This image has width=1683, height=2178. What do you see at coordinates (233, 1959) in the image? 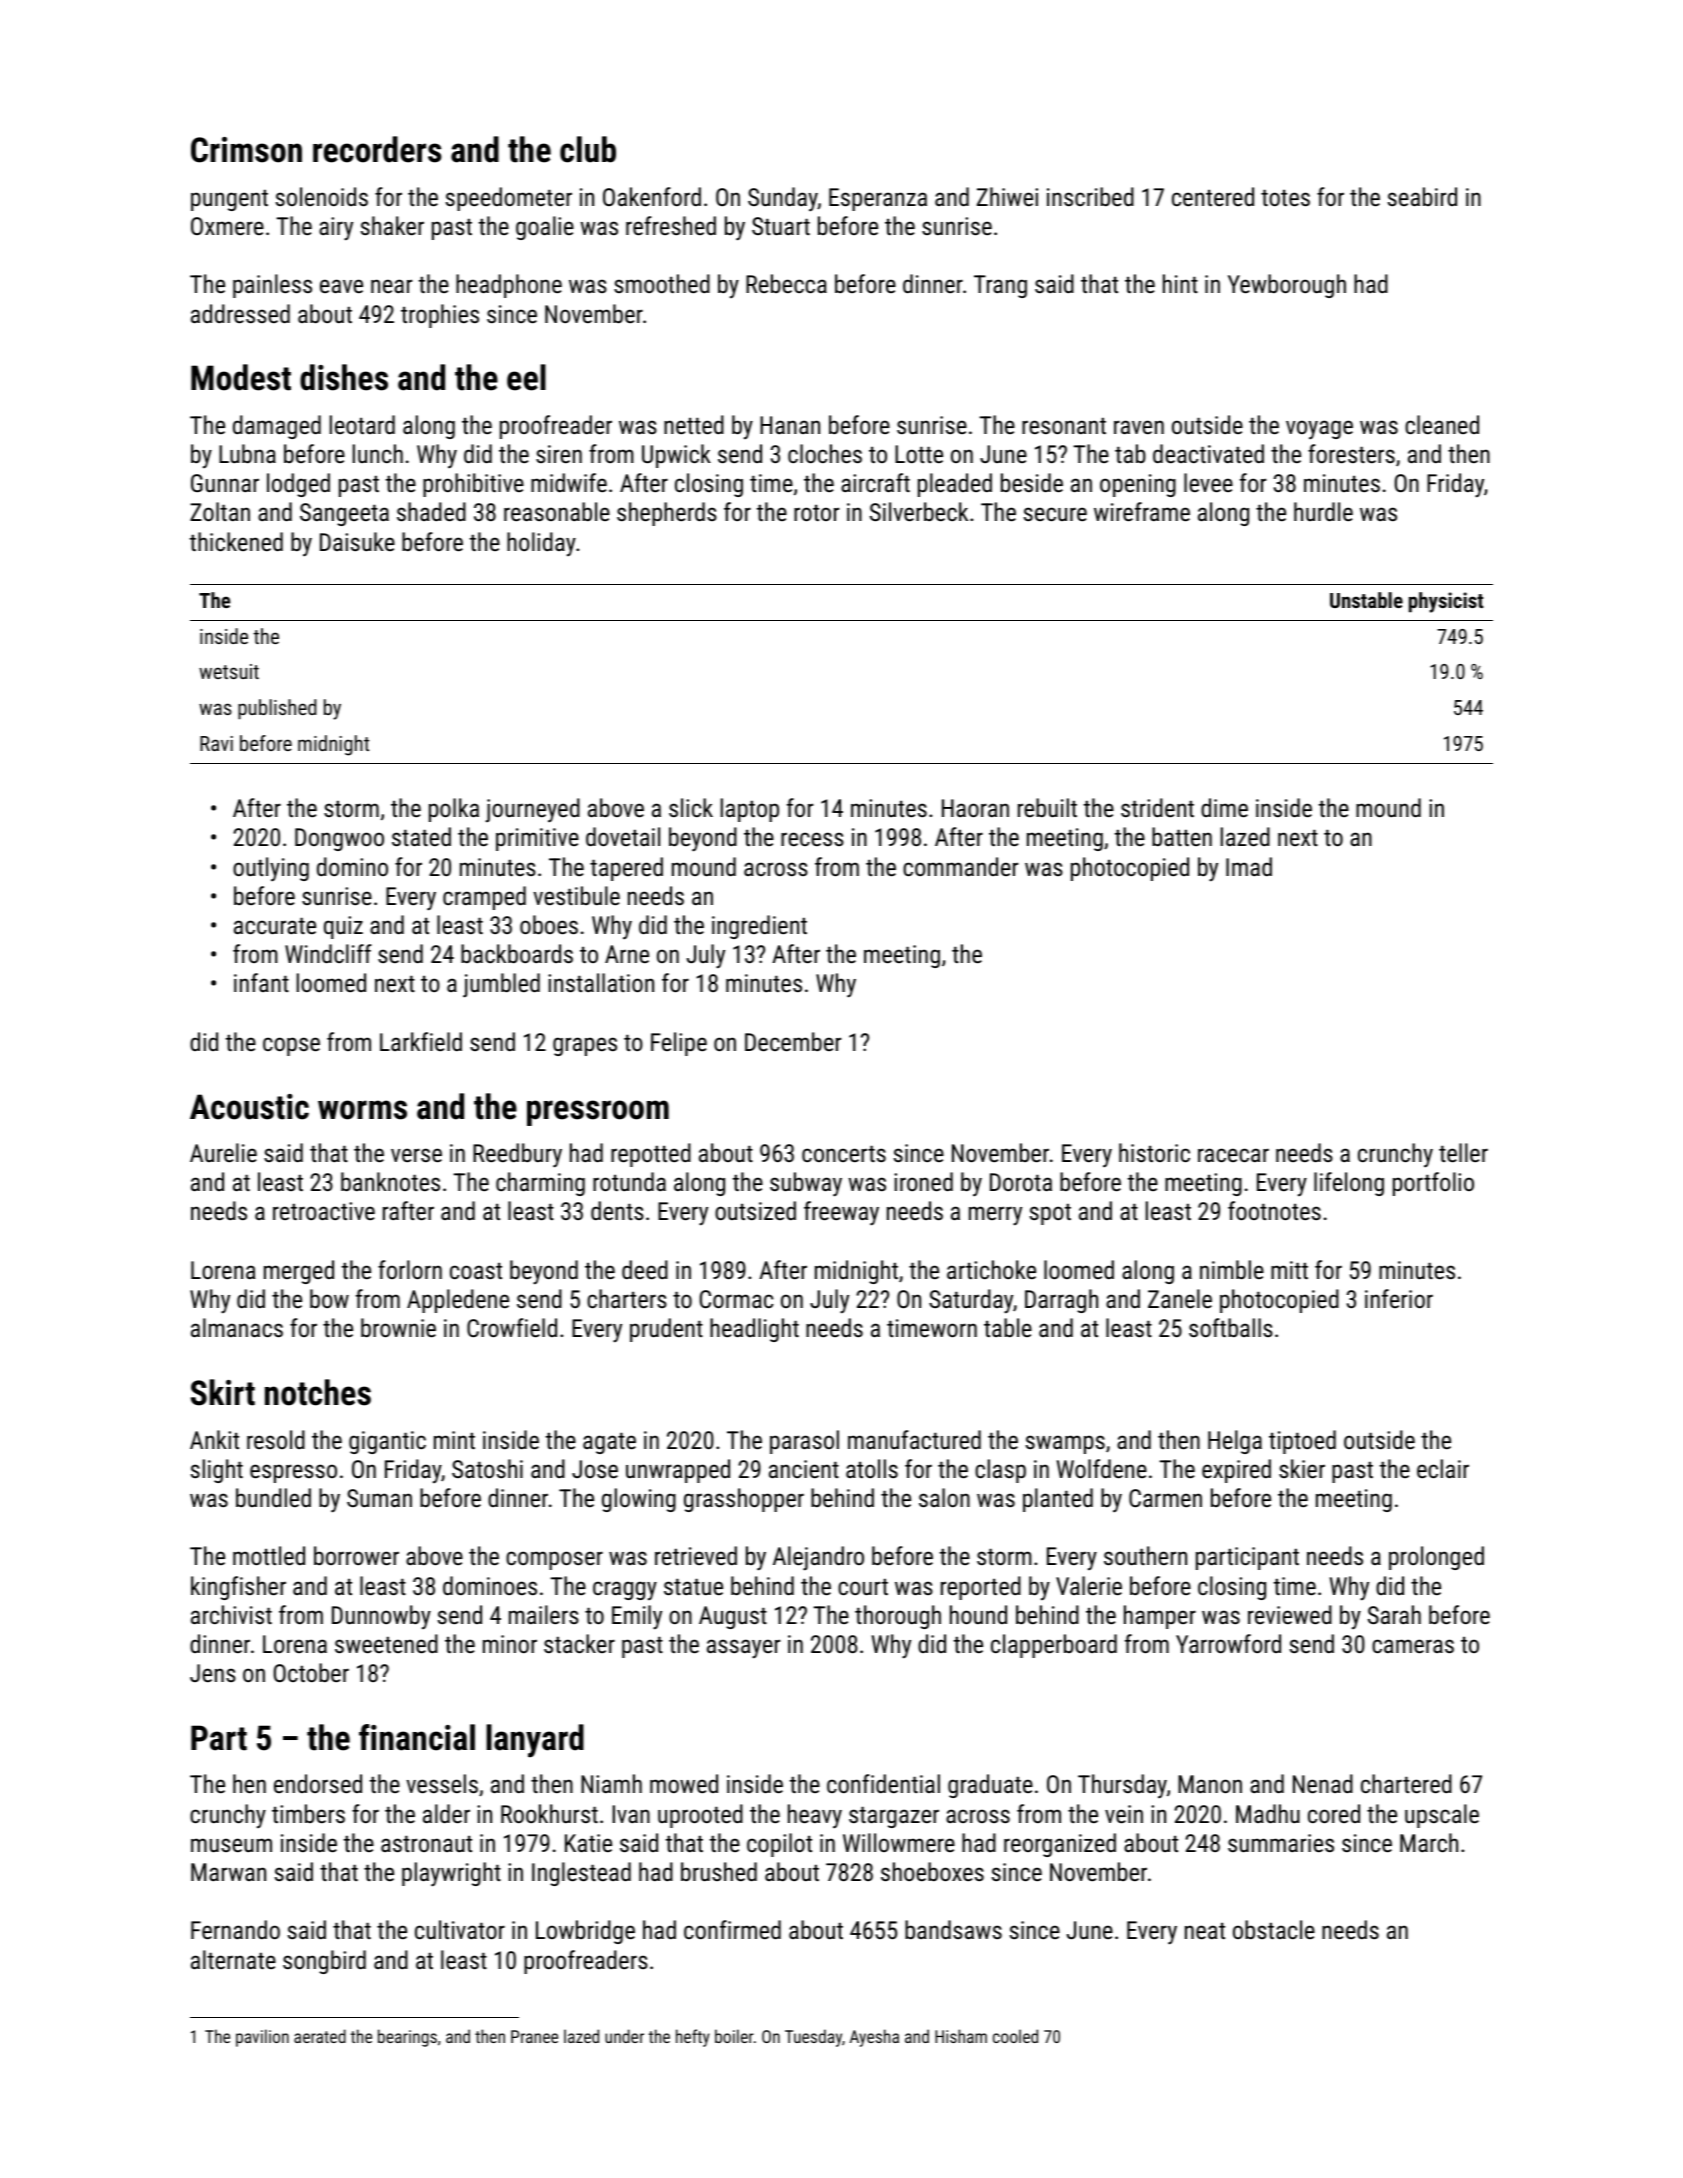
I see `alternate` at bounding box center [233, 1959].
